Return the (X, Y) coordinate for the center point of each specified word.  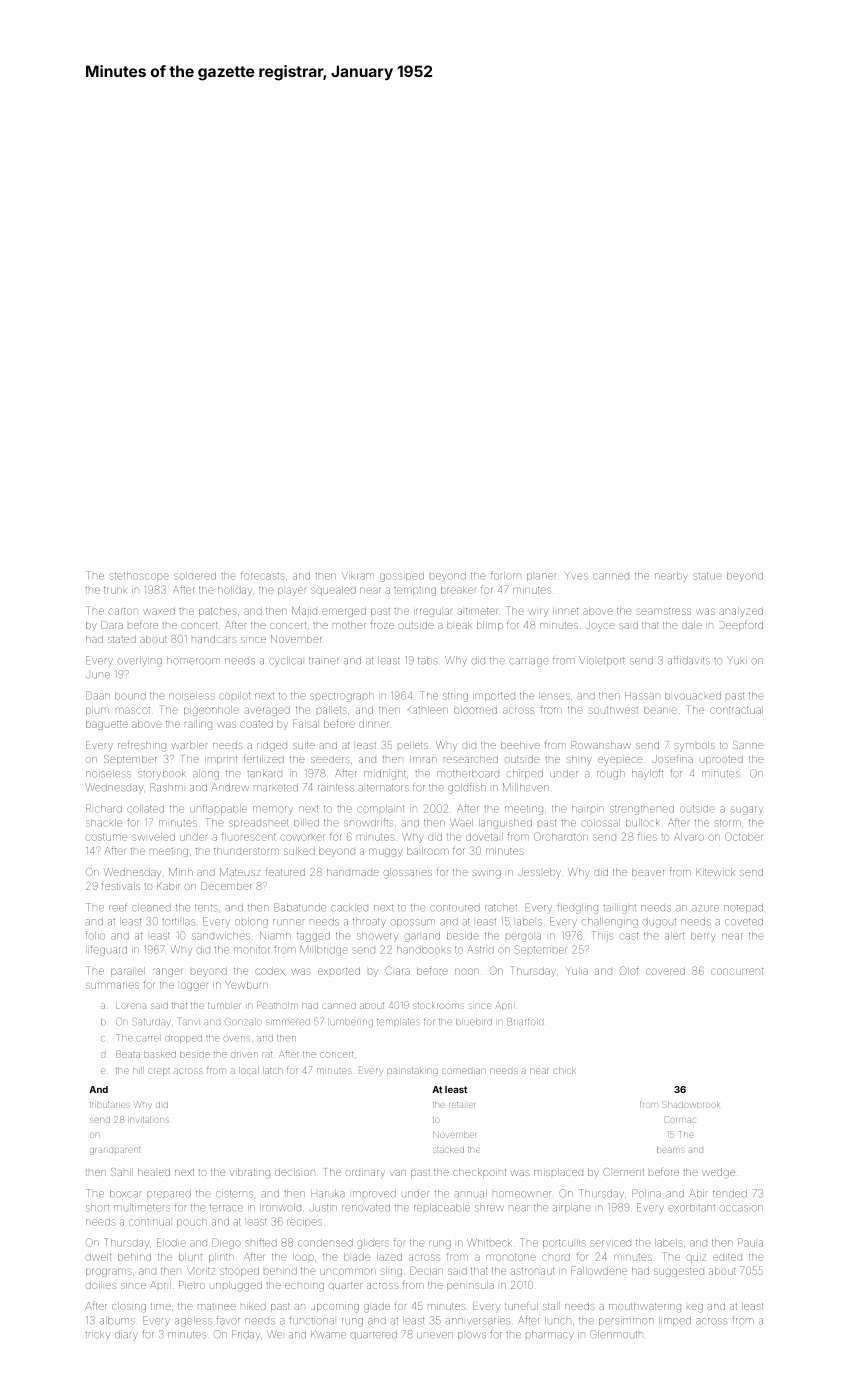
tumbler (224, 1006)
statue (707, 576)
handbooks (424, 950)
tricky (97, 1336)
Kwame (328, 1335)
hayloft (647, 774)
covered (665, 971)
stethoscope (140, 576)
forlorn (506, 575)
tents (206, 908)
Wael (461, 823)
